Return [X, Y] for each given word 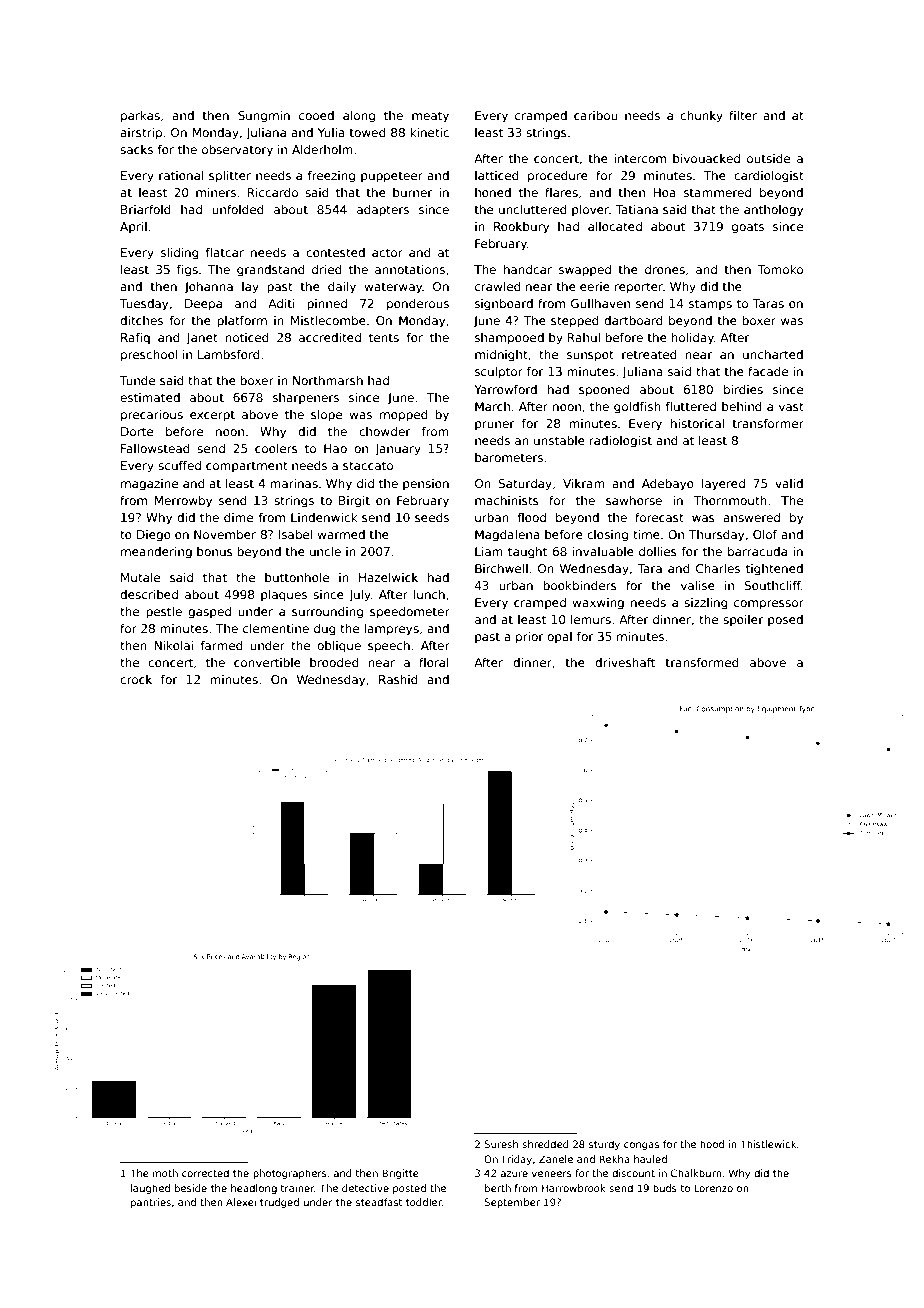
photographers [290, 1174]
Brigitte [400, 1174]
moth [165, 1173]
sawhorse [634, 500]
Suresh [501, 1144]
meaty [430, 117]
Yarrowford [505, 389]
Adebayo [668, 485]
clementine [276, 628]
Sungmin [264, 117]
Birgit [354, 502]
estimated [150, 397]
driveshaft [625, 662]
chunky [701, 117]
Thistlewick [768, 1144]
